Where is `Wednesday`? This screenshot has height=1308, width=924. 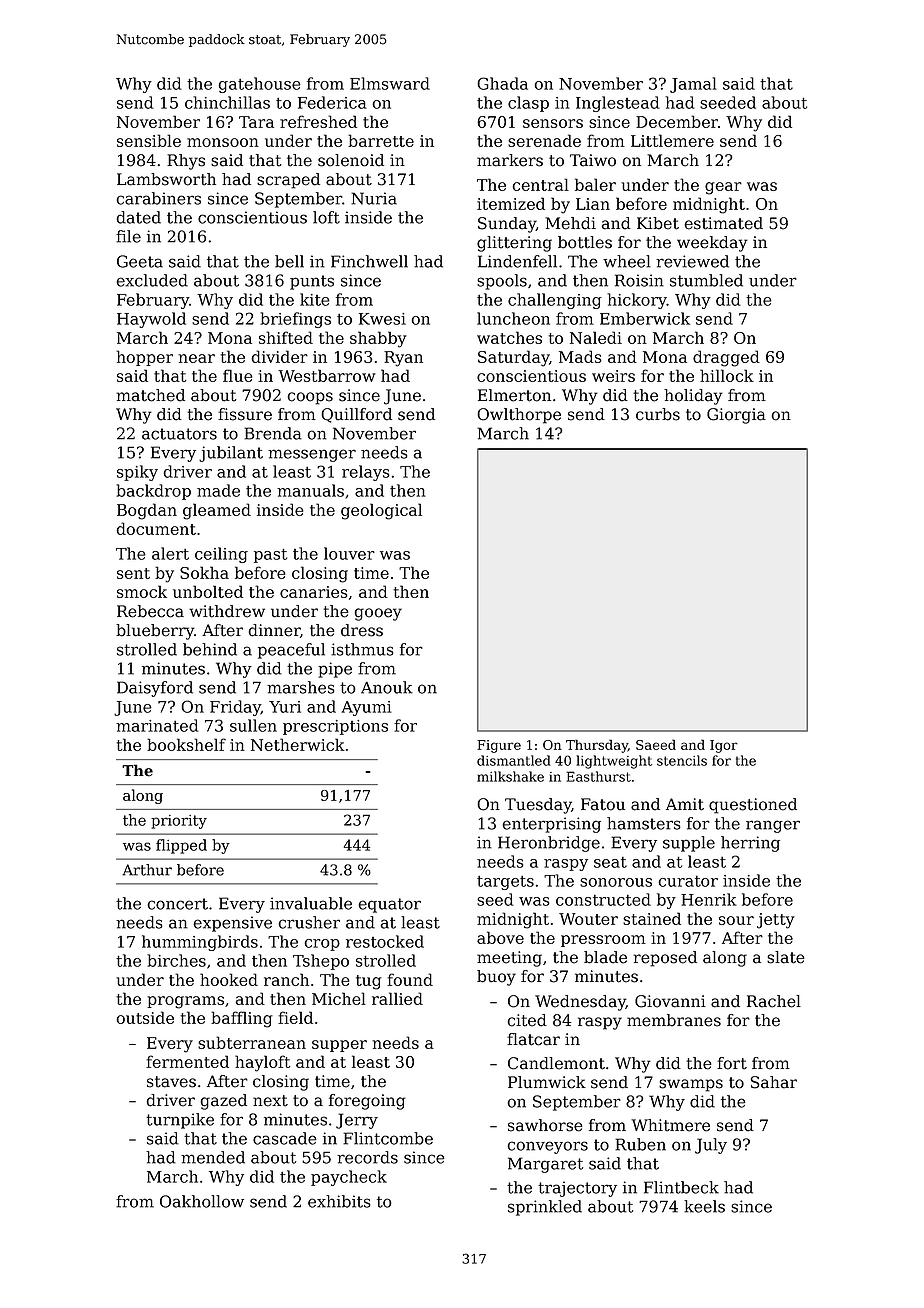
Wednesday is located at coordinates (580, 1003).
